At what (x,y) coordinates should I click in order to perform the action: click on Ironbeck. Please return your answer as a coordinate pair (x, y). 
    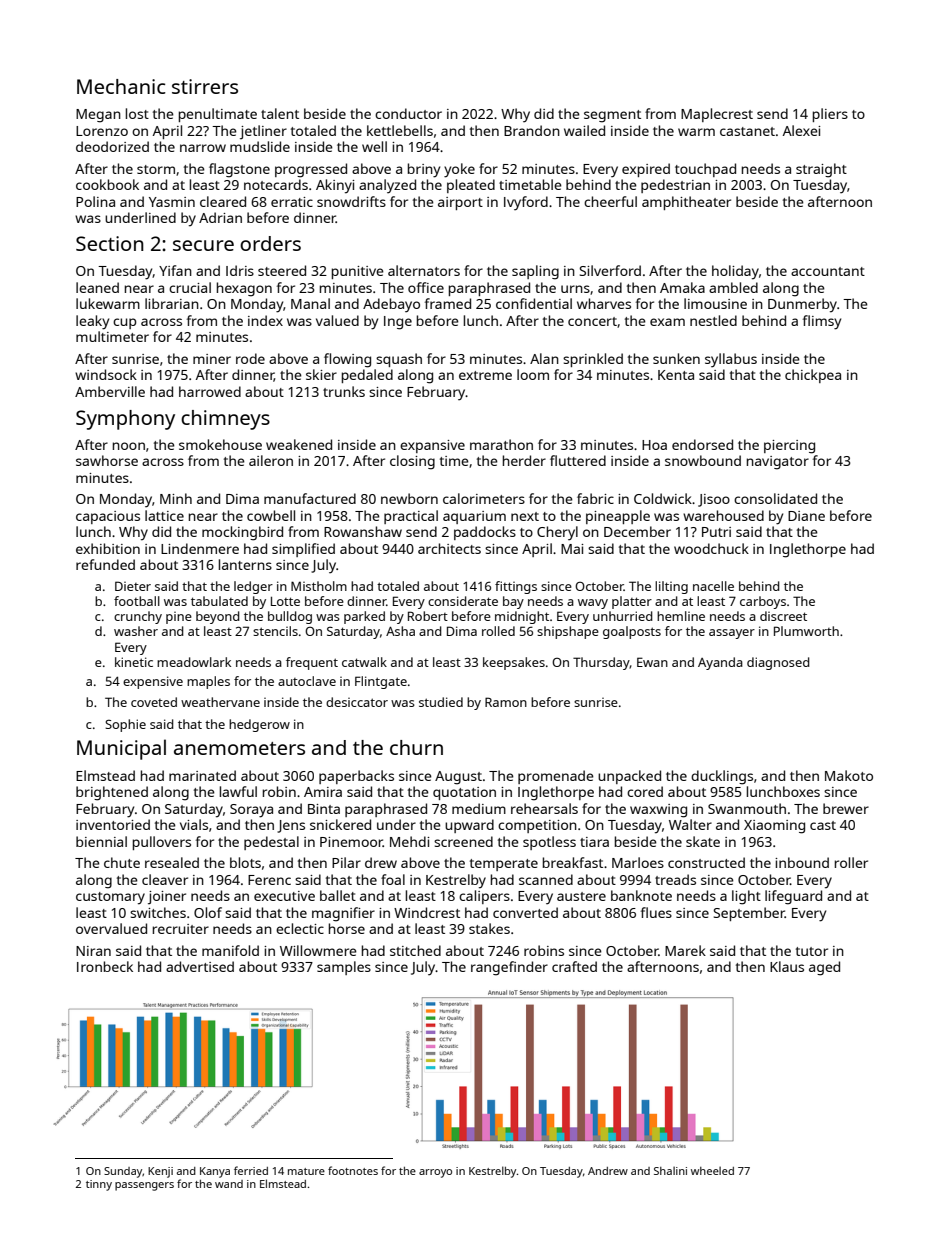
    Looking at the image, I should click on (105, 966).
